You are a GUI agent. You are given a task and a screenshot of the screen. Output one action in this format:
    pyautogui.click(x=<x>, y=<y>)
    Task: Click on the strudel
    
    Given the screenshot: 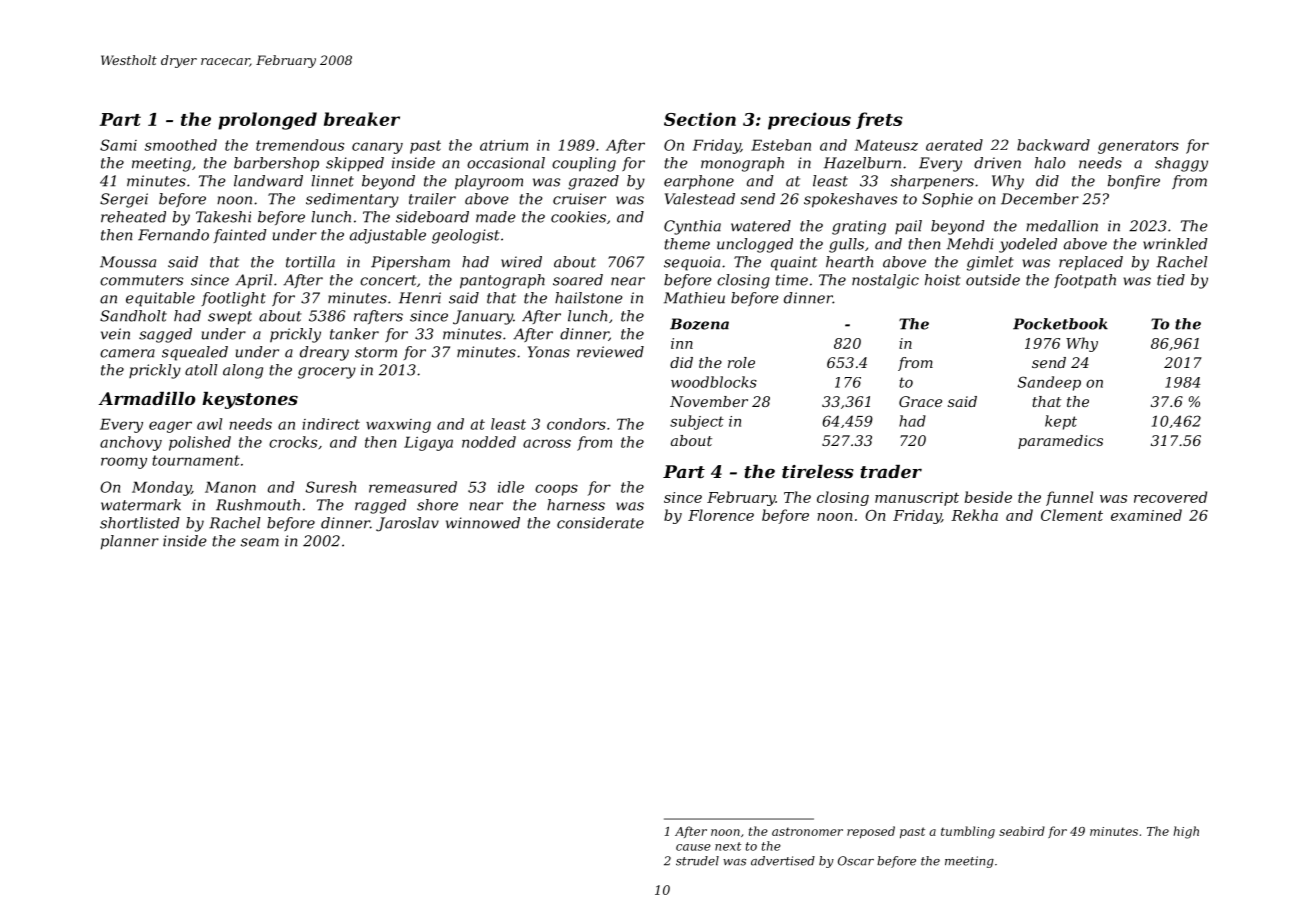 What is the action you would take?
    pyautogui.click(x=697, y=861)
